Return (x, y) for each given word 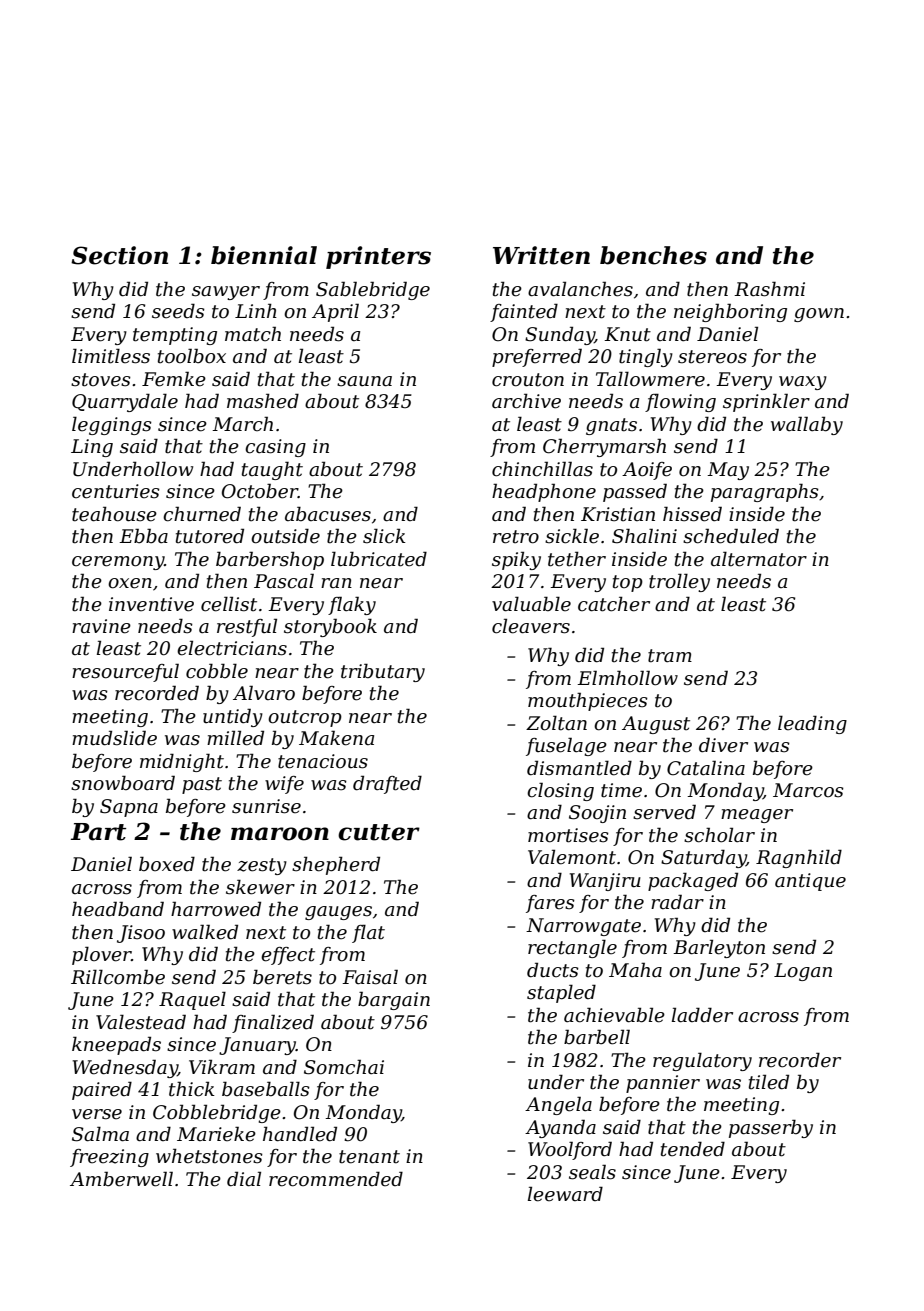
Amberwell (121, 1179)
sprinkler (766, 402)
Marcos (808, 790)
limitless (111, 356)
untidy (233, 717)
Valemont (572, 857)
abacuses (328, 514)
